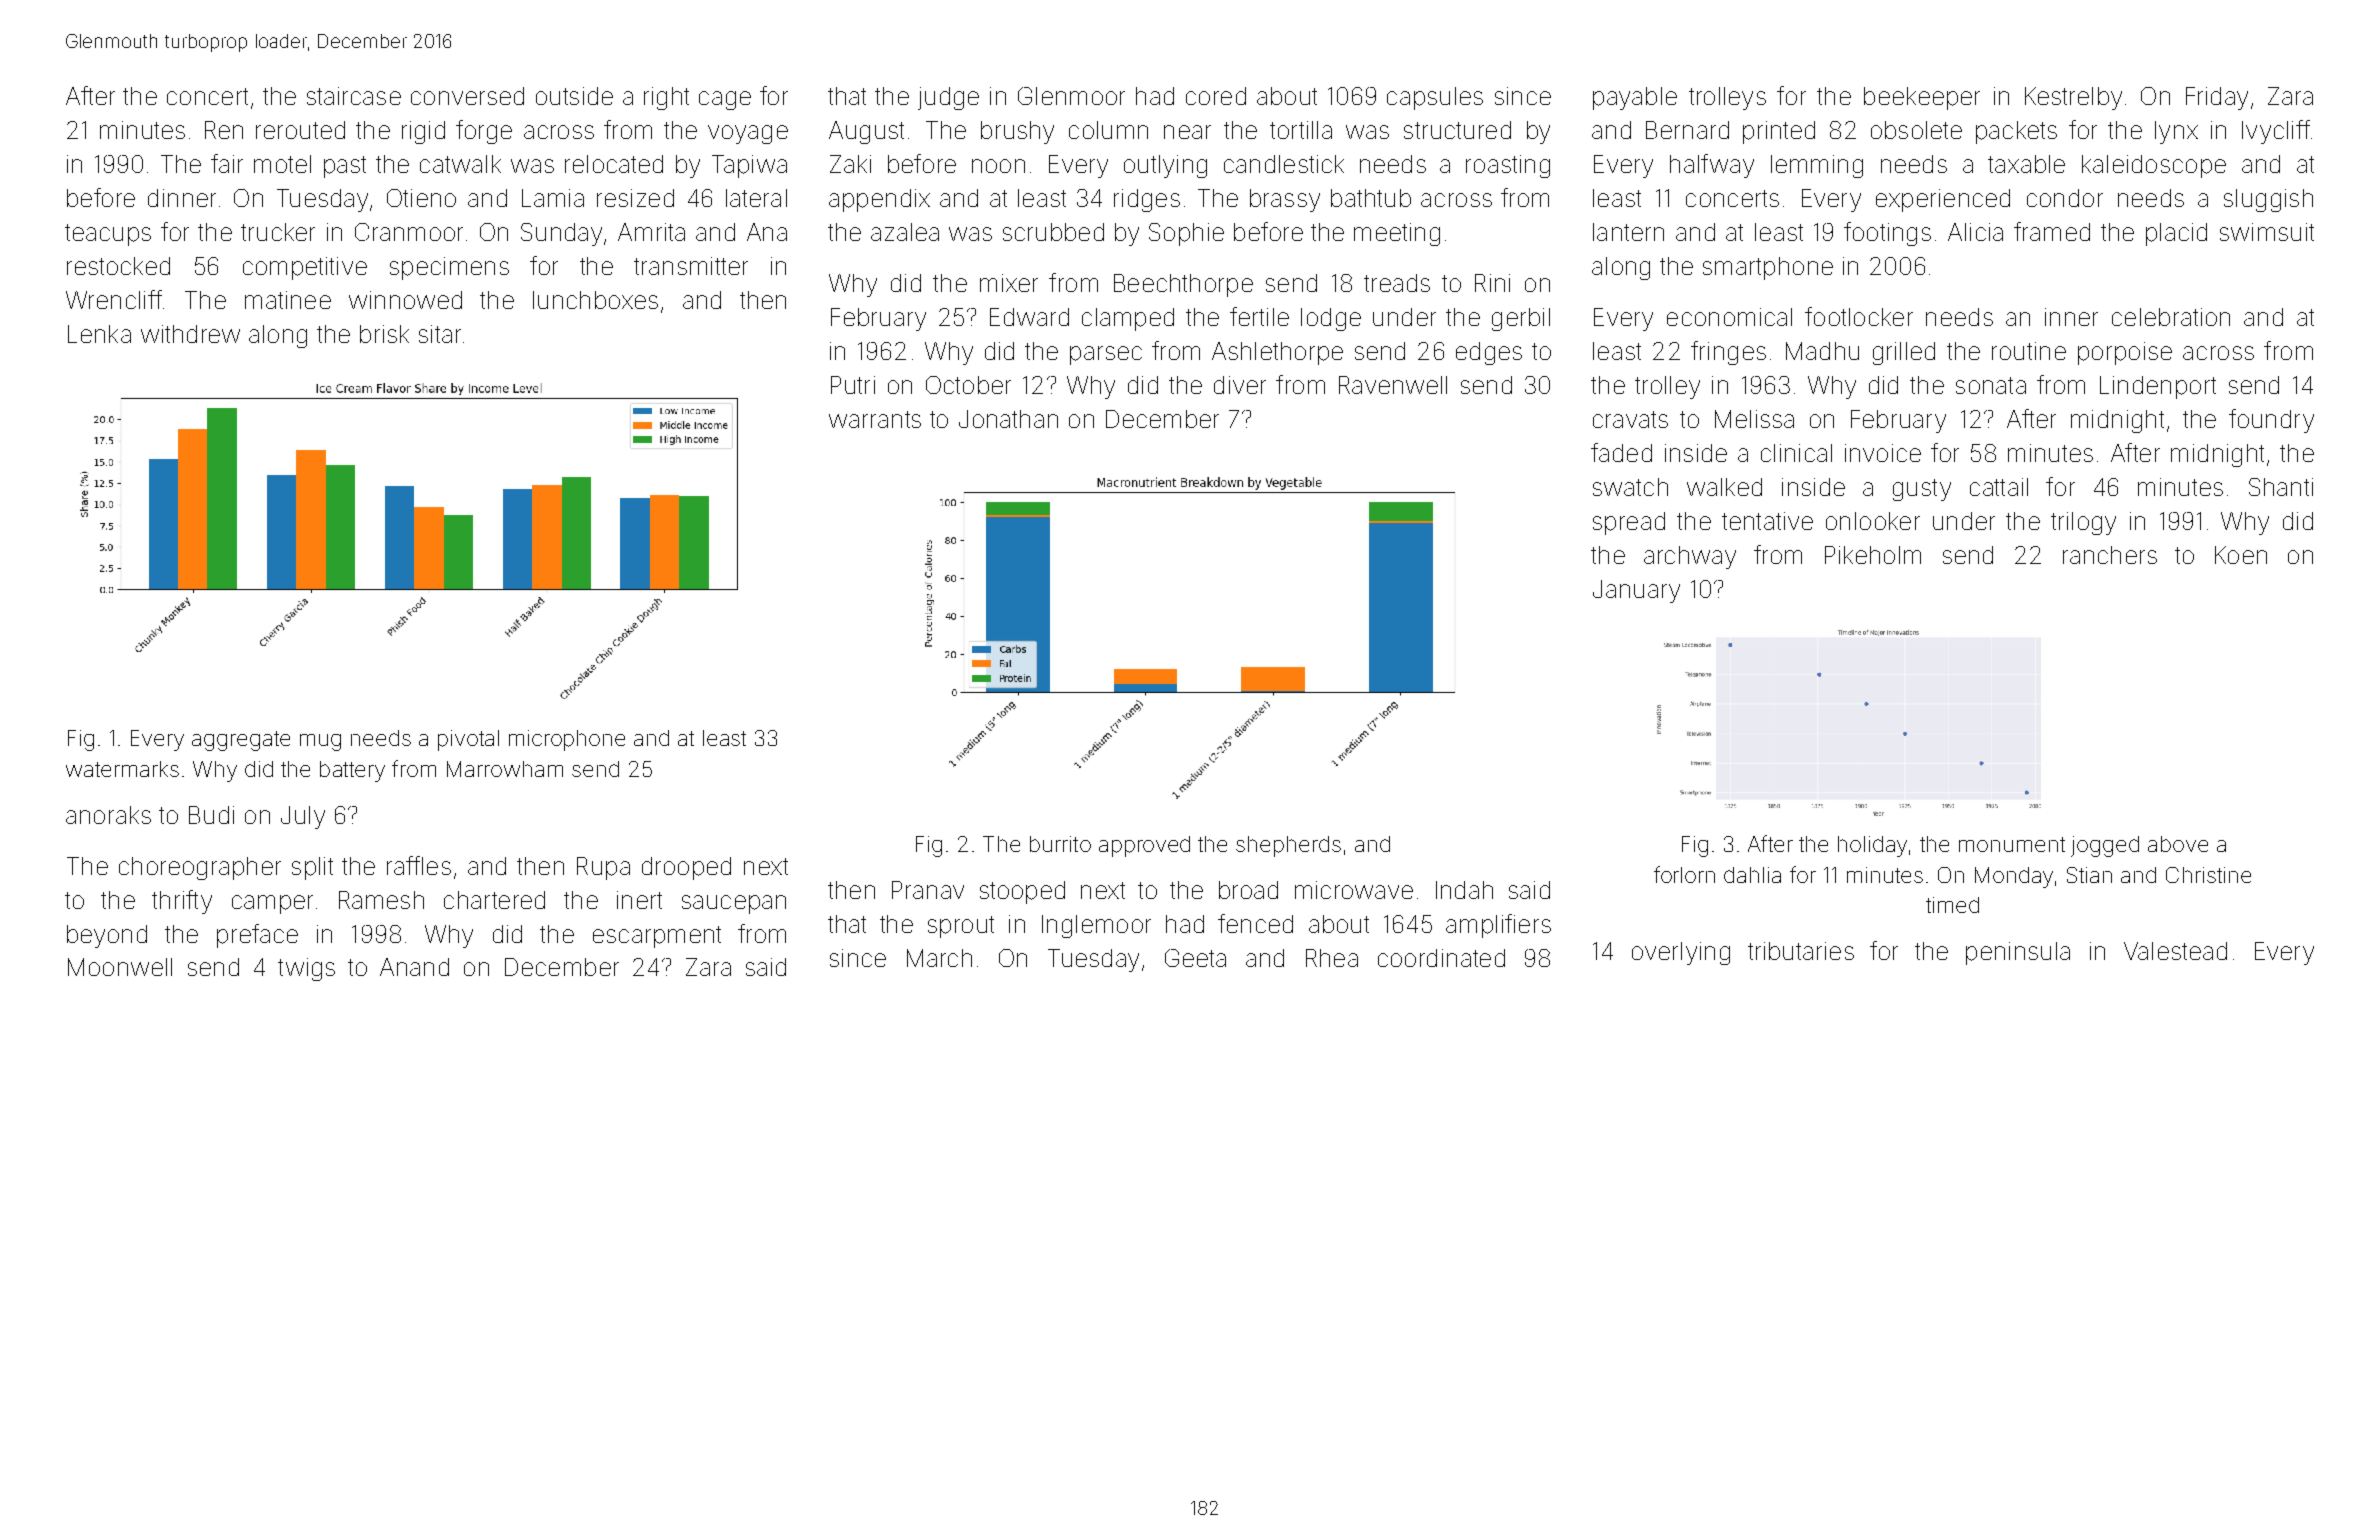 This screenshot has width=2380, height=1540. What do you see at coordinates (2241, 555) in the screenshot?
I see `Koen` at bounding box center [2241, 555].
